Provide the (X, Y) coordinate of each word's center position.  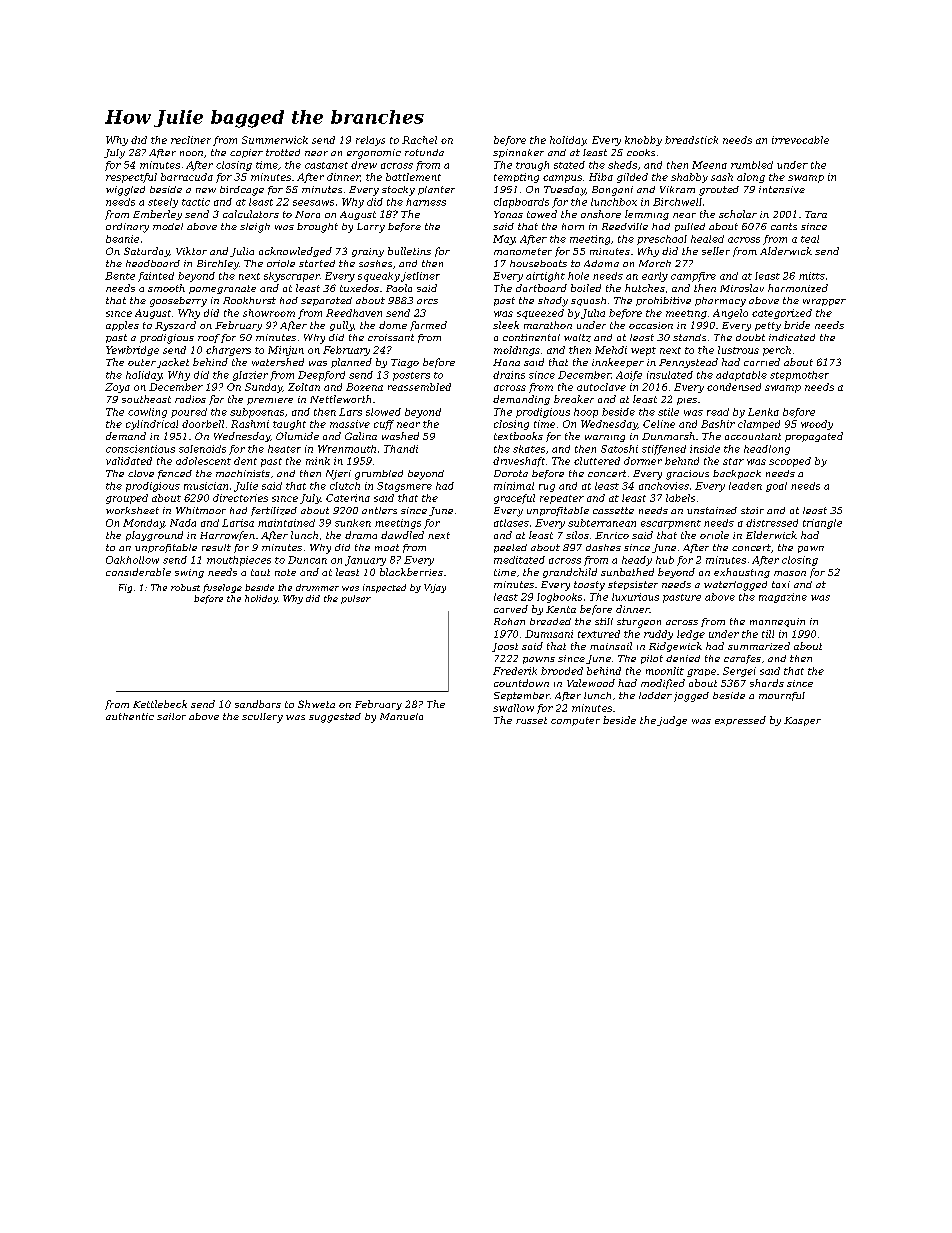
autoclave (601, 387)
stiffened (664, 450)
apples (122, 326)
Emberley (157, 215)
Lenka (763, 412)
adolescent (203, 461)
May (504, 240)
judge (672, 721)
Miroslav (742, 288)
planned (351, 363)
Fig (125, 588)
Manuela (401, 716)
